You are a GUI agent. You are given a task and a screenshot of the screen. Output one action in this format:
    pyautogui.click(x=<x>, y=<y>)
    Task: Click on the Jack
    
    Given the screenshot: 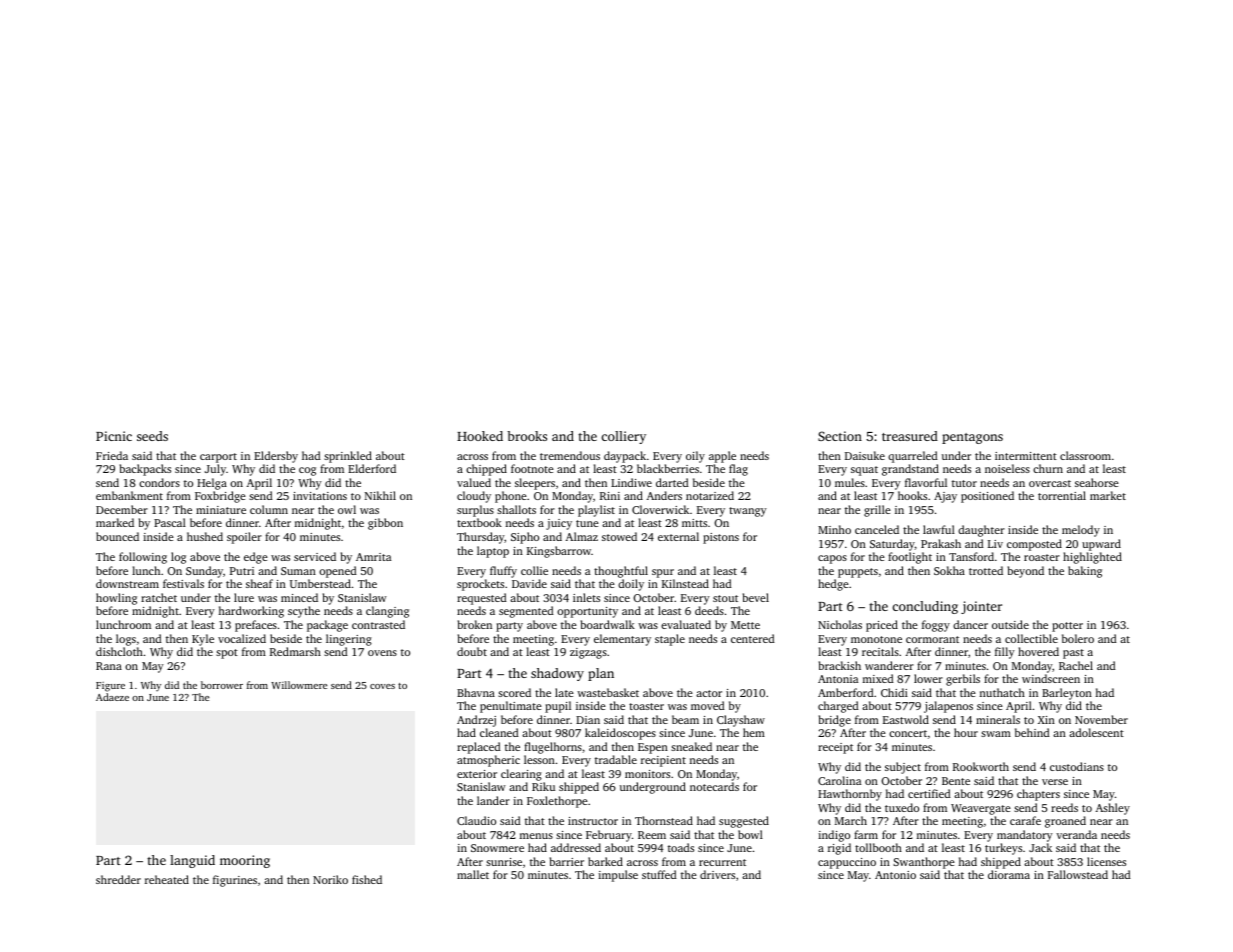 What is the action you would take?
    pyautogui.click(x=1040, y=847)
